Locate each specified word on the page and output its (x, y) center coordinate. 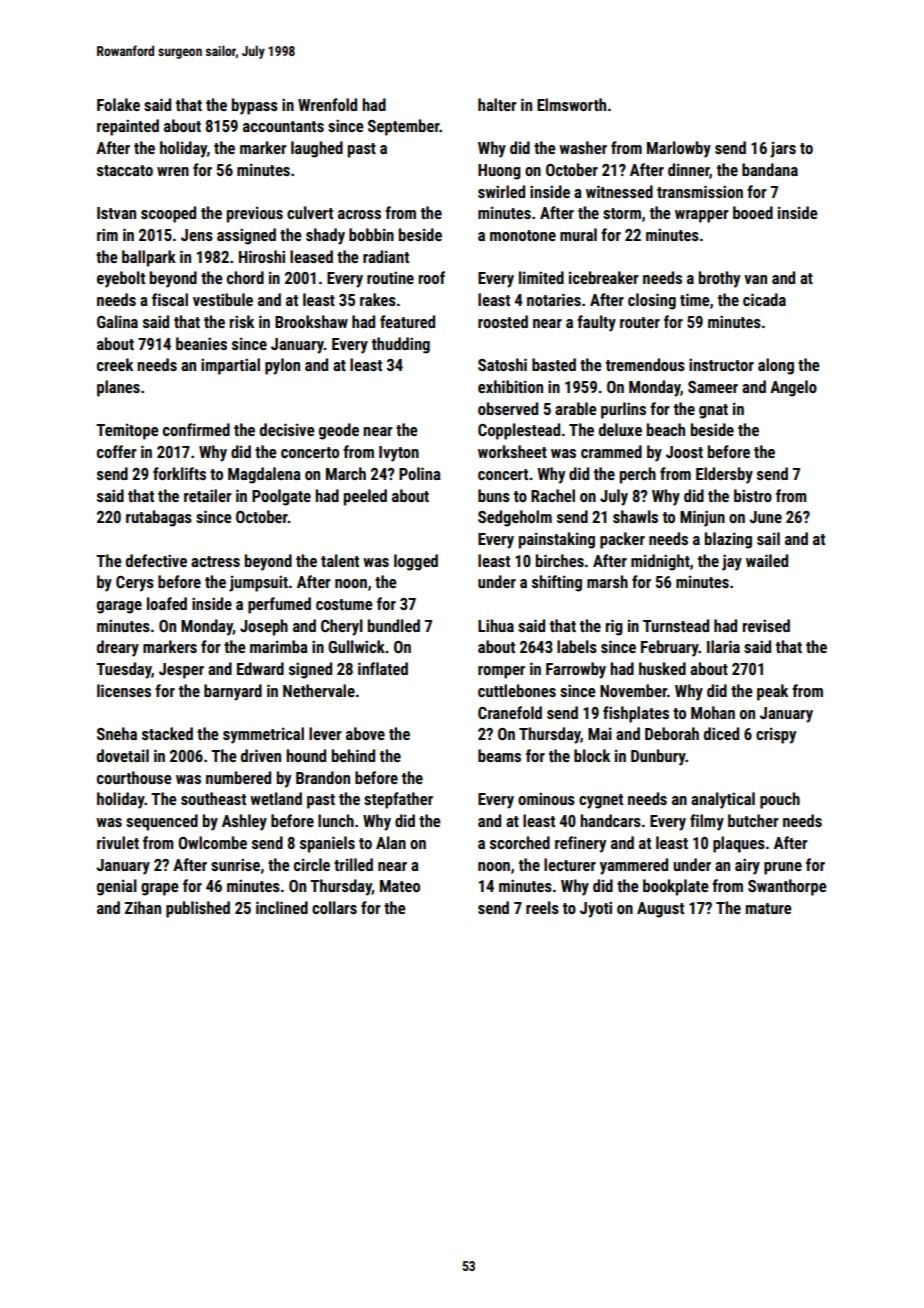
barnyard (233, 692)
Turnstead (676, 625)
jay (732, 562)
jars (783, 150)
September (404, 127)
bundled (394, 625)
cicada (764, 299)
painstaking (557, 540)
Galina (117, 321)
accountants (283, 126)
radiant (386, 256)
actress (215, 561)
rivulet (118, 842)
